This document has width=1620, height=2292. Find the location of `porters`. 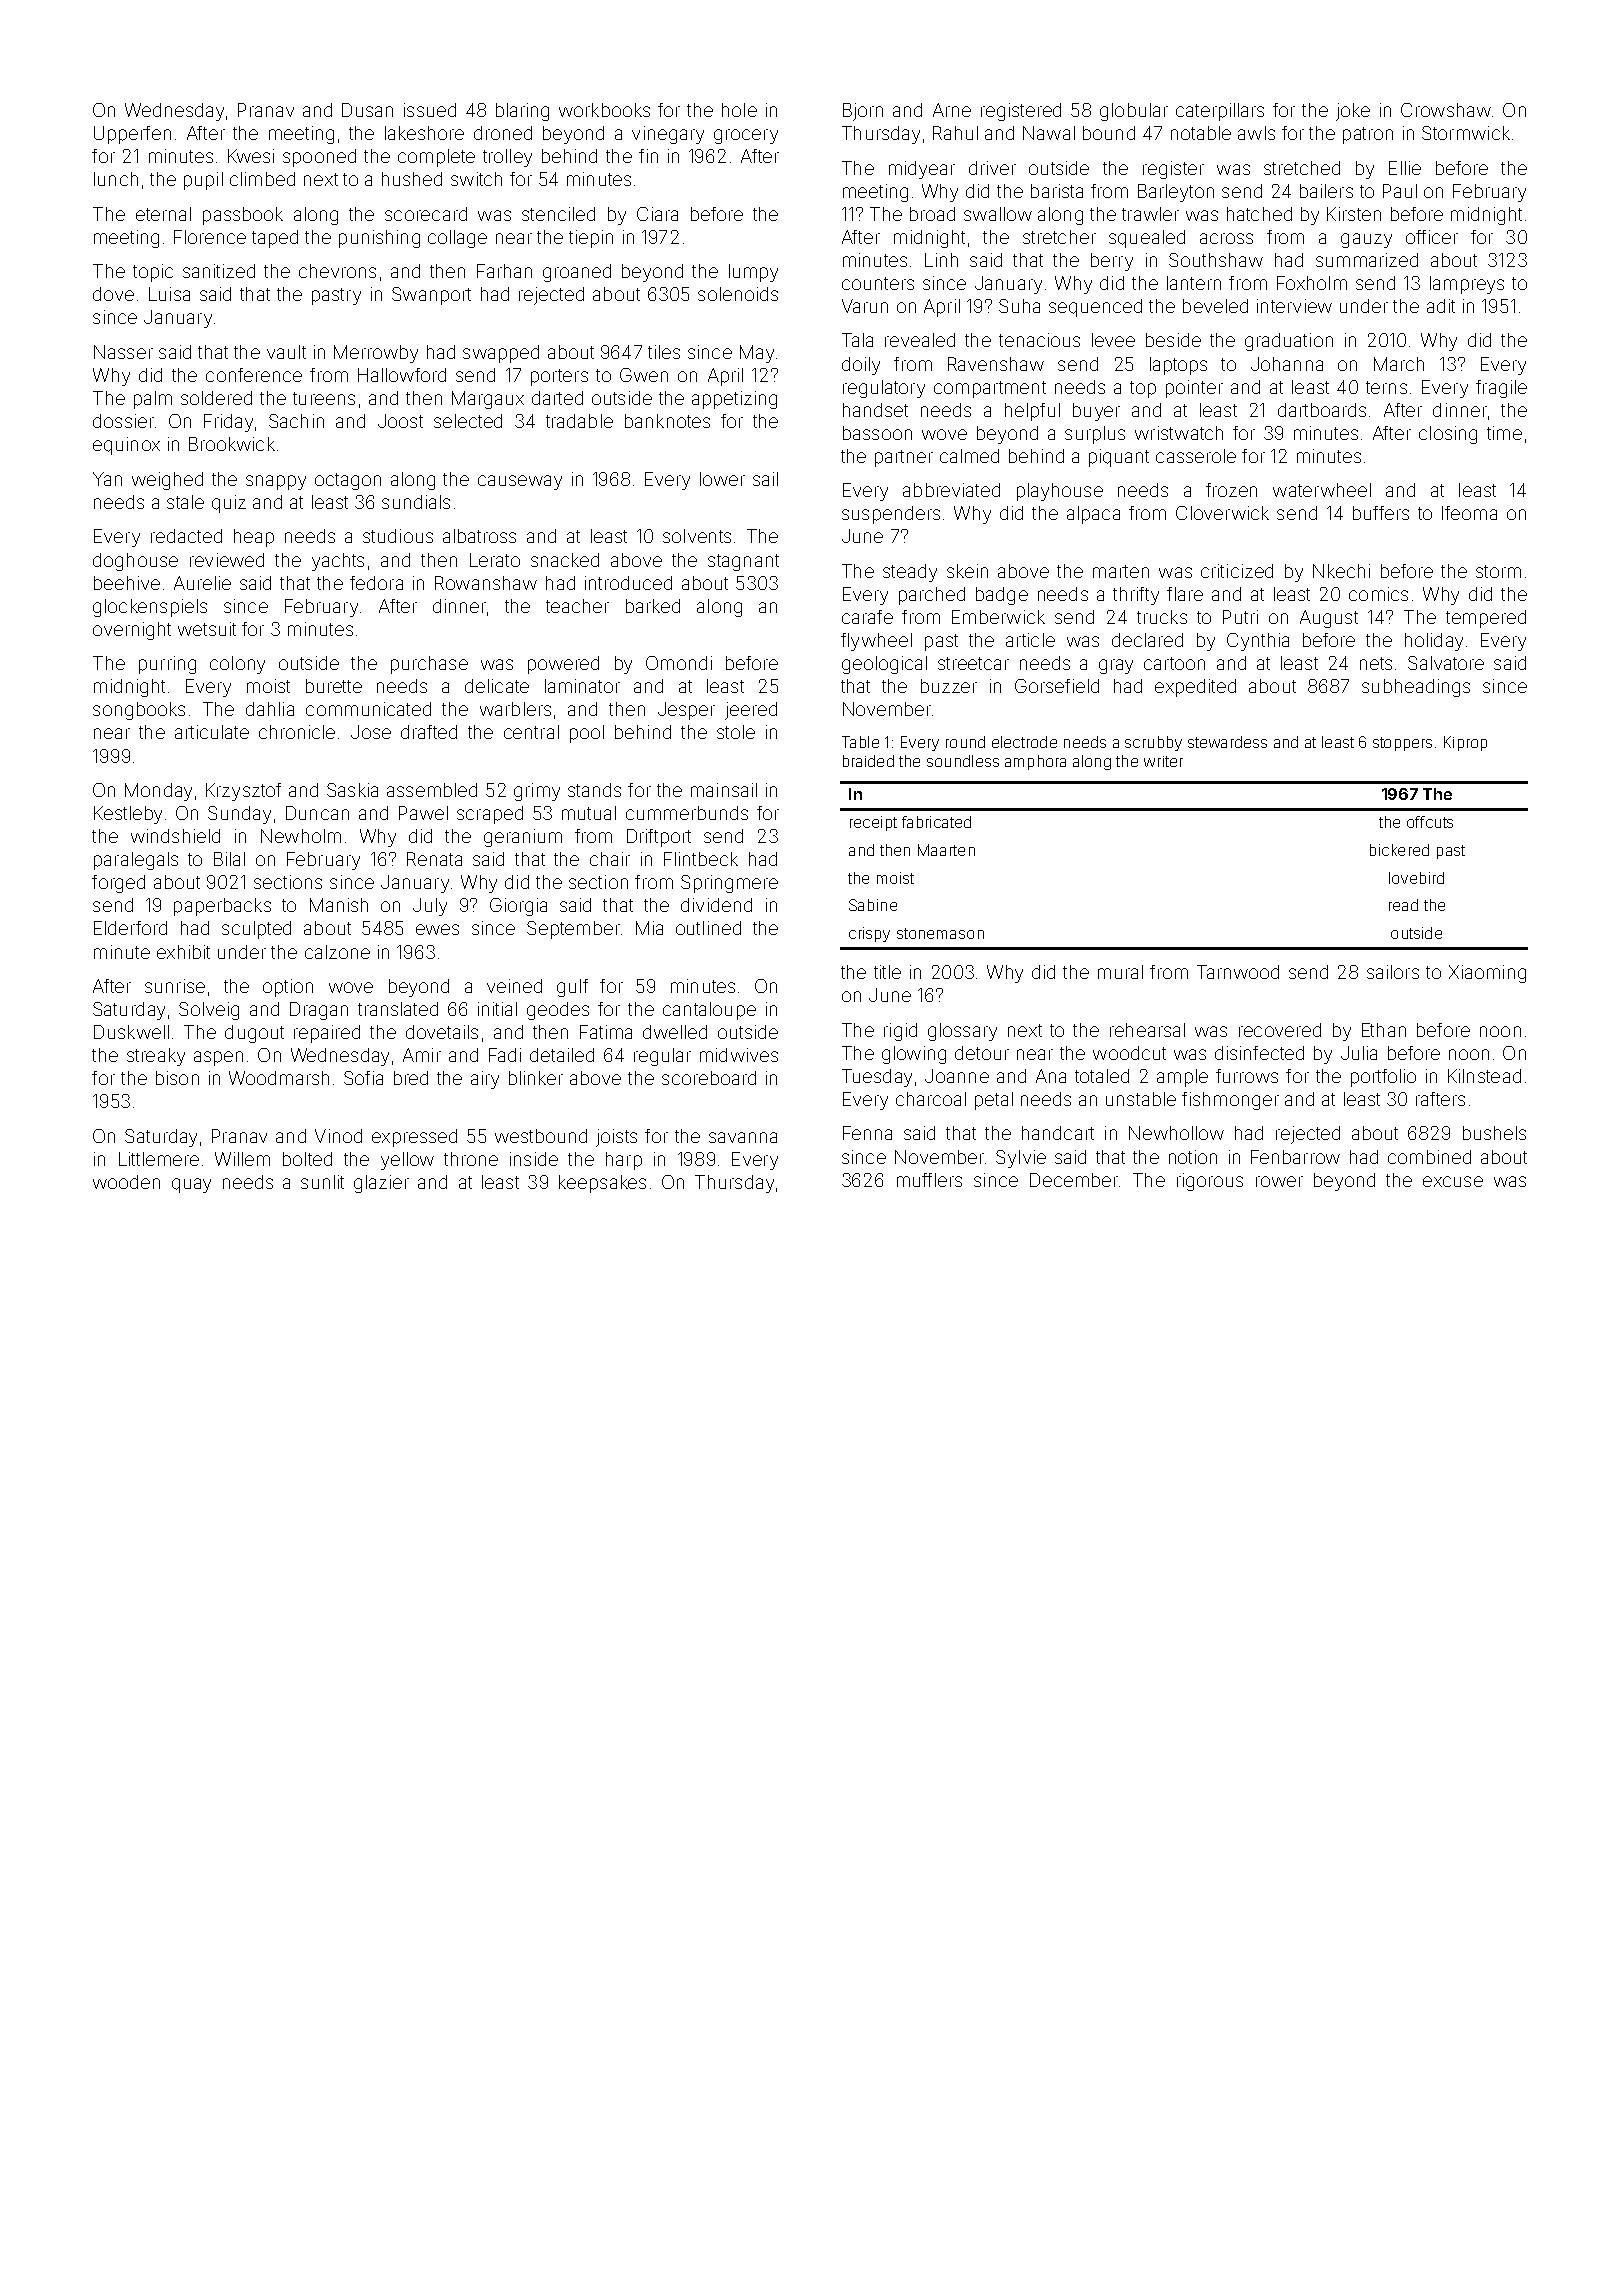

porters is located at coordinates (559, 377).
